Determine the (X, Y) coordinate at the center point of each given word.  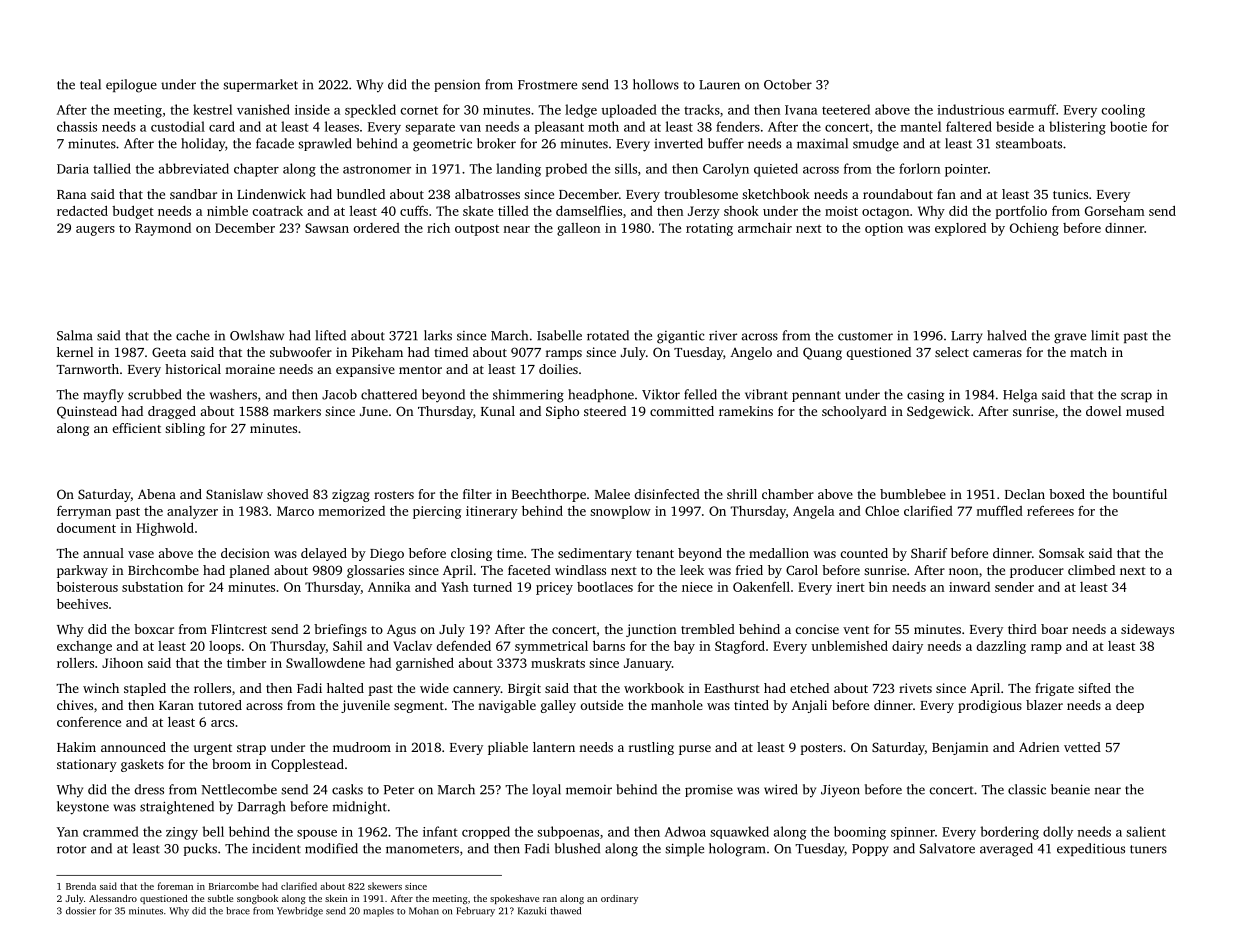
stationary (87, 765)
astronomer (377, 169)
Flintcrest (239, 629)
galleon (578, 229)
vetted (1082, 747)
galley (558, 706)
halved (1007, 335)
